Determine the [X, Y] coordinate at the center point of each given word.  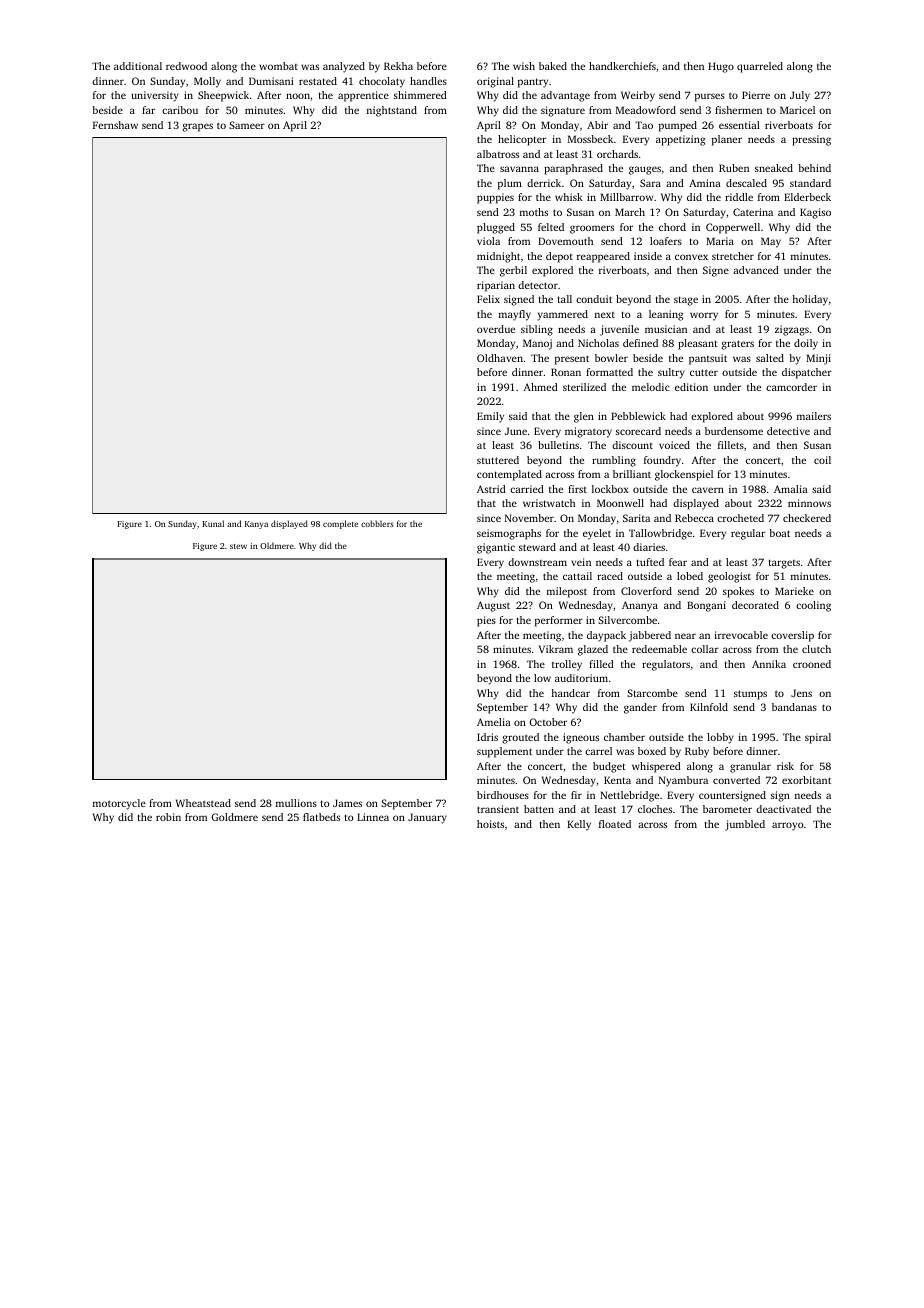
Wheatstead [203, 803]
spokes [738, 592]
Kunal [213, 523]
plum [510, 184]
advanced [756, 270]
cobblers [377, 523]
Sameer [247, 125]
